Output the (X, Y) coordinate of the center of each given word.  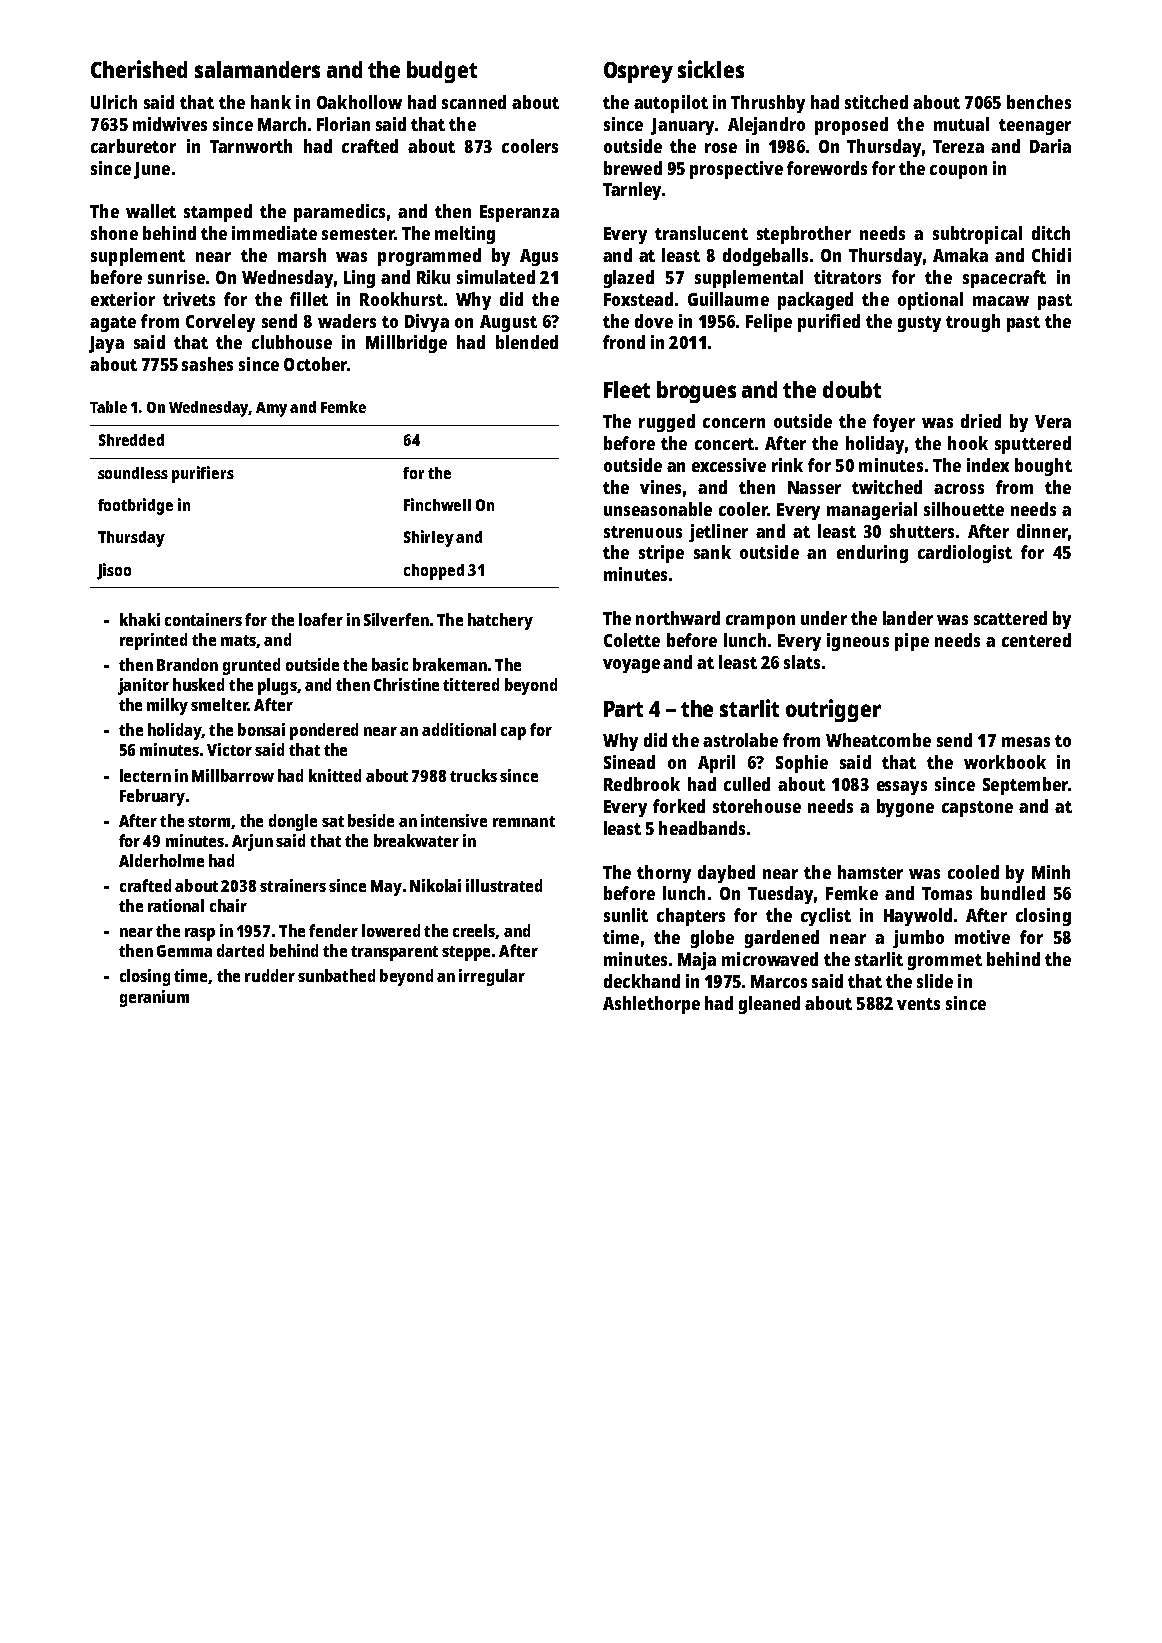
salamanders (257, 69)
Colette (632, 640)
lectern (145, 775)
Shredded (131, 440)
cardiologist (965, 554)
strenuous (643, 532)
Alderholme (161, 860)
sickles (711, 69)
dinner (1042, 531)
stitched (876, 102)
